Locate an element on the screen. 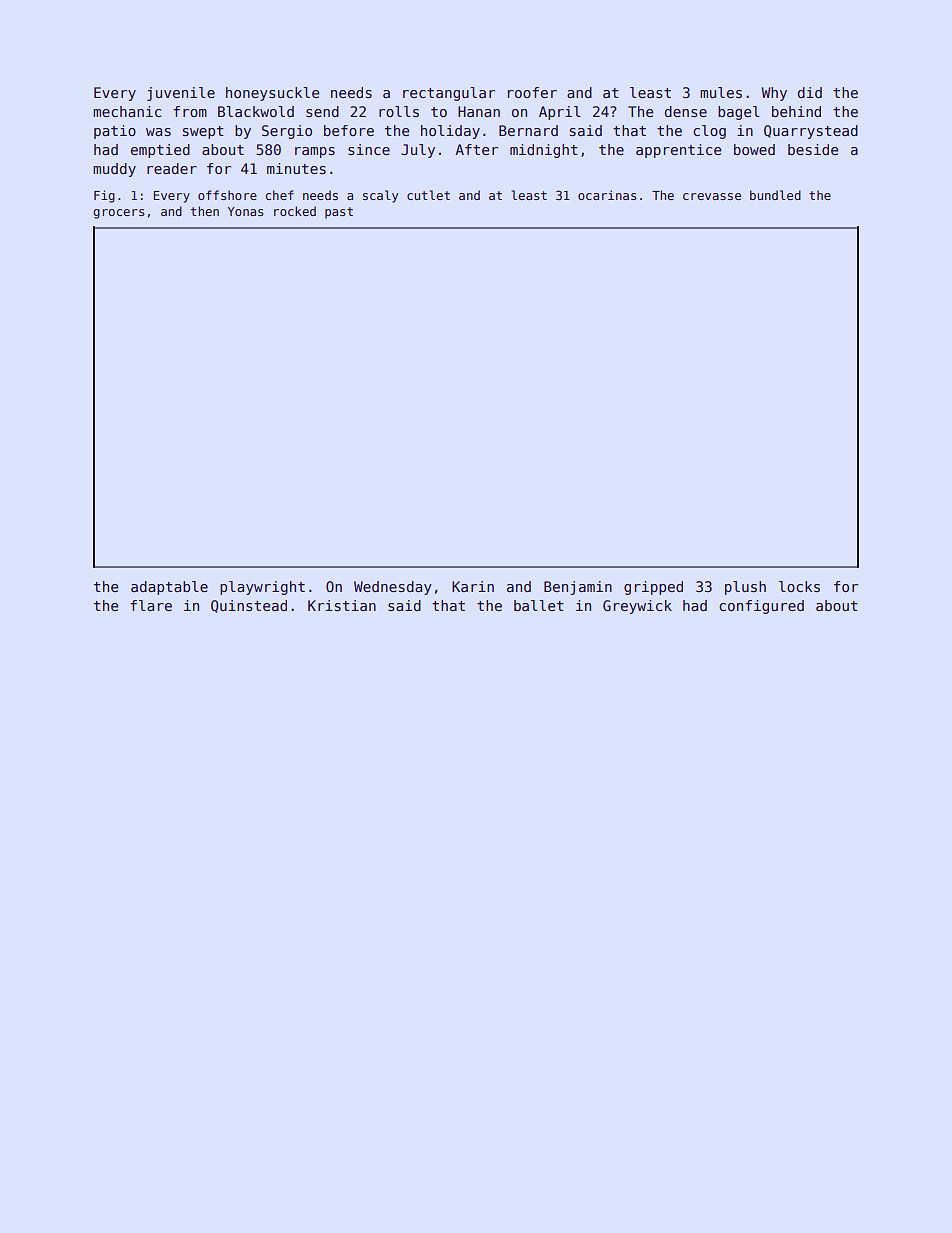  July is located at coordinates (418, 151).
